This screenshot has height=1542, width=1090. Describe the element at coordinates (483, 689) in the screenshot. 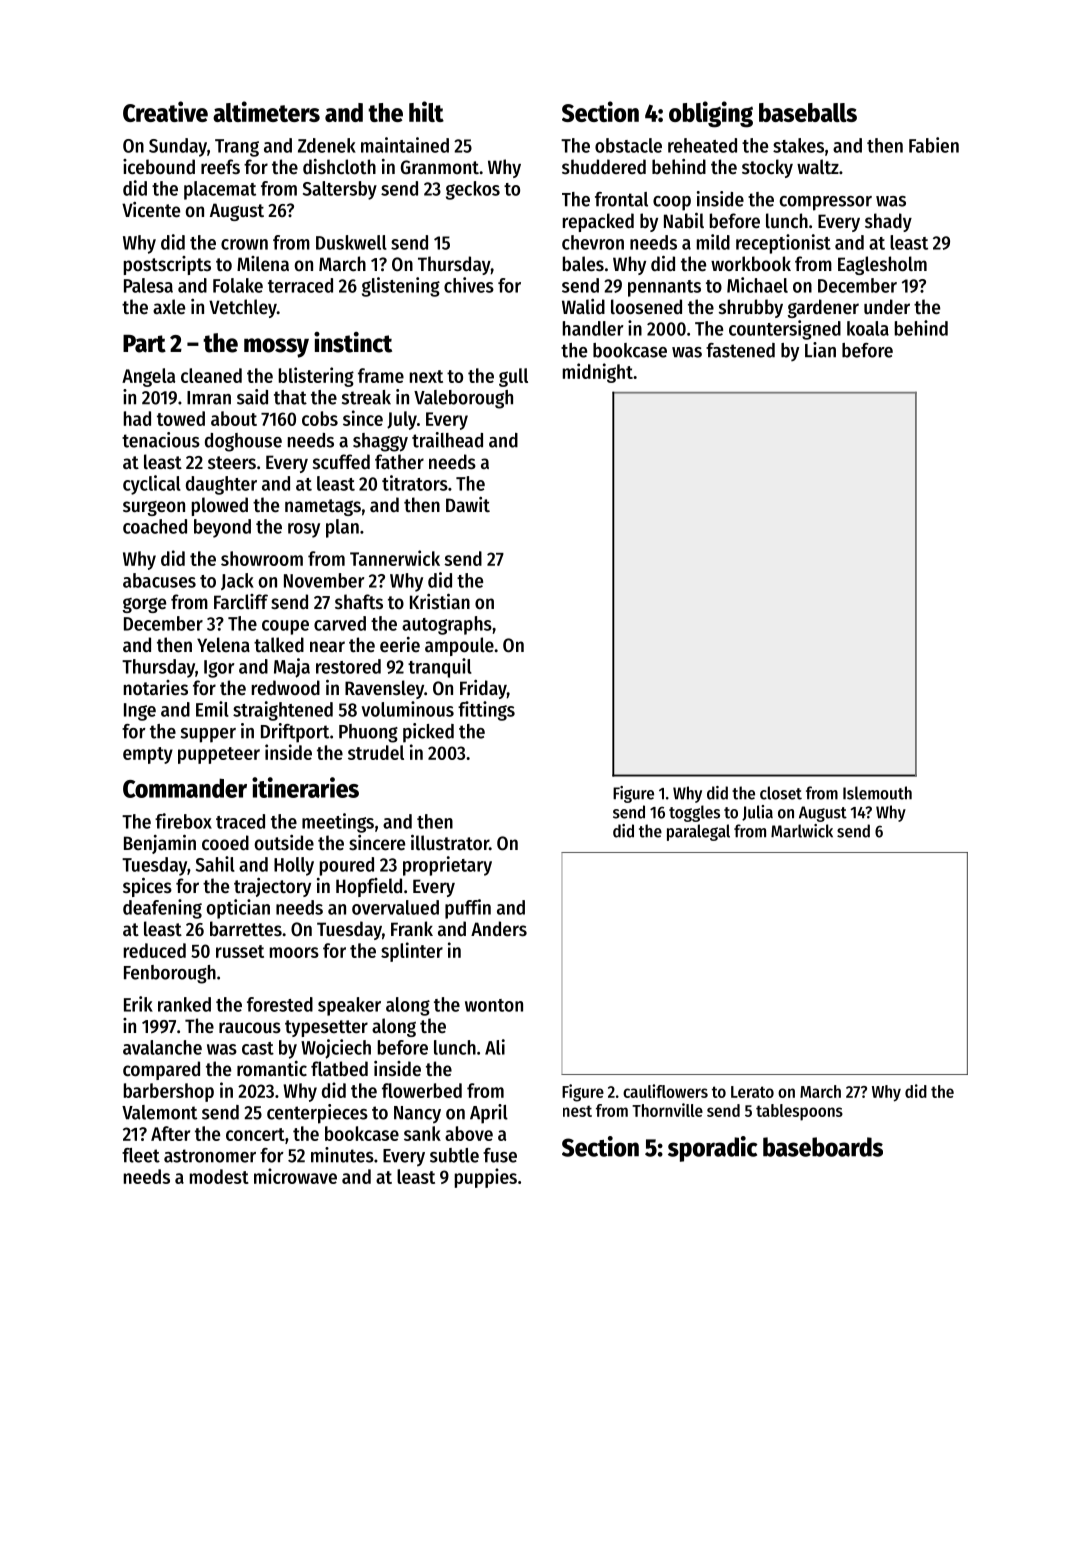

I see `Friday` at that location.
